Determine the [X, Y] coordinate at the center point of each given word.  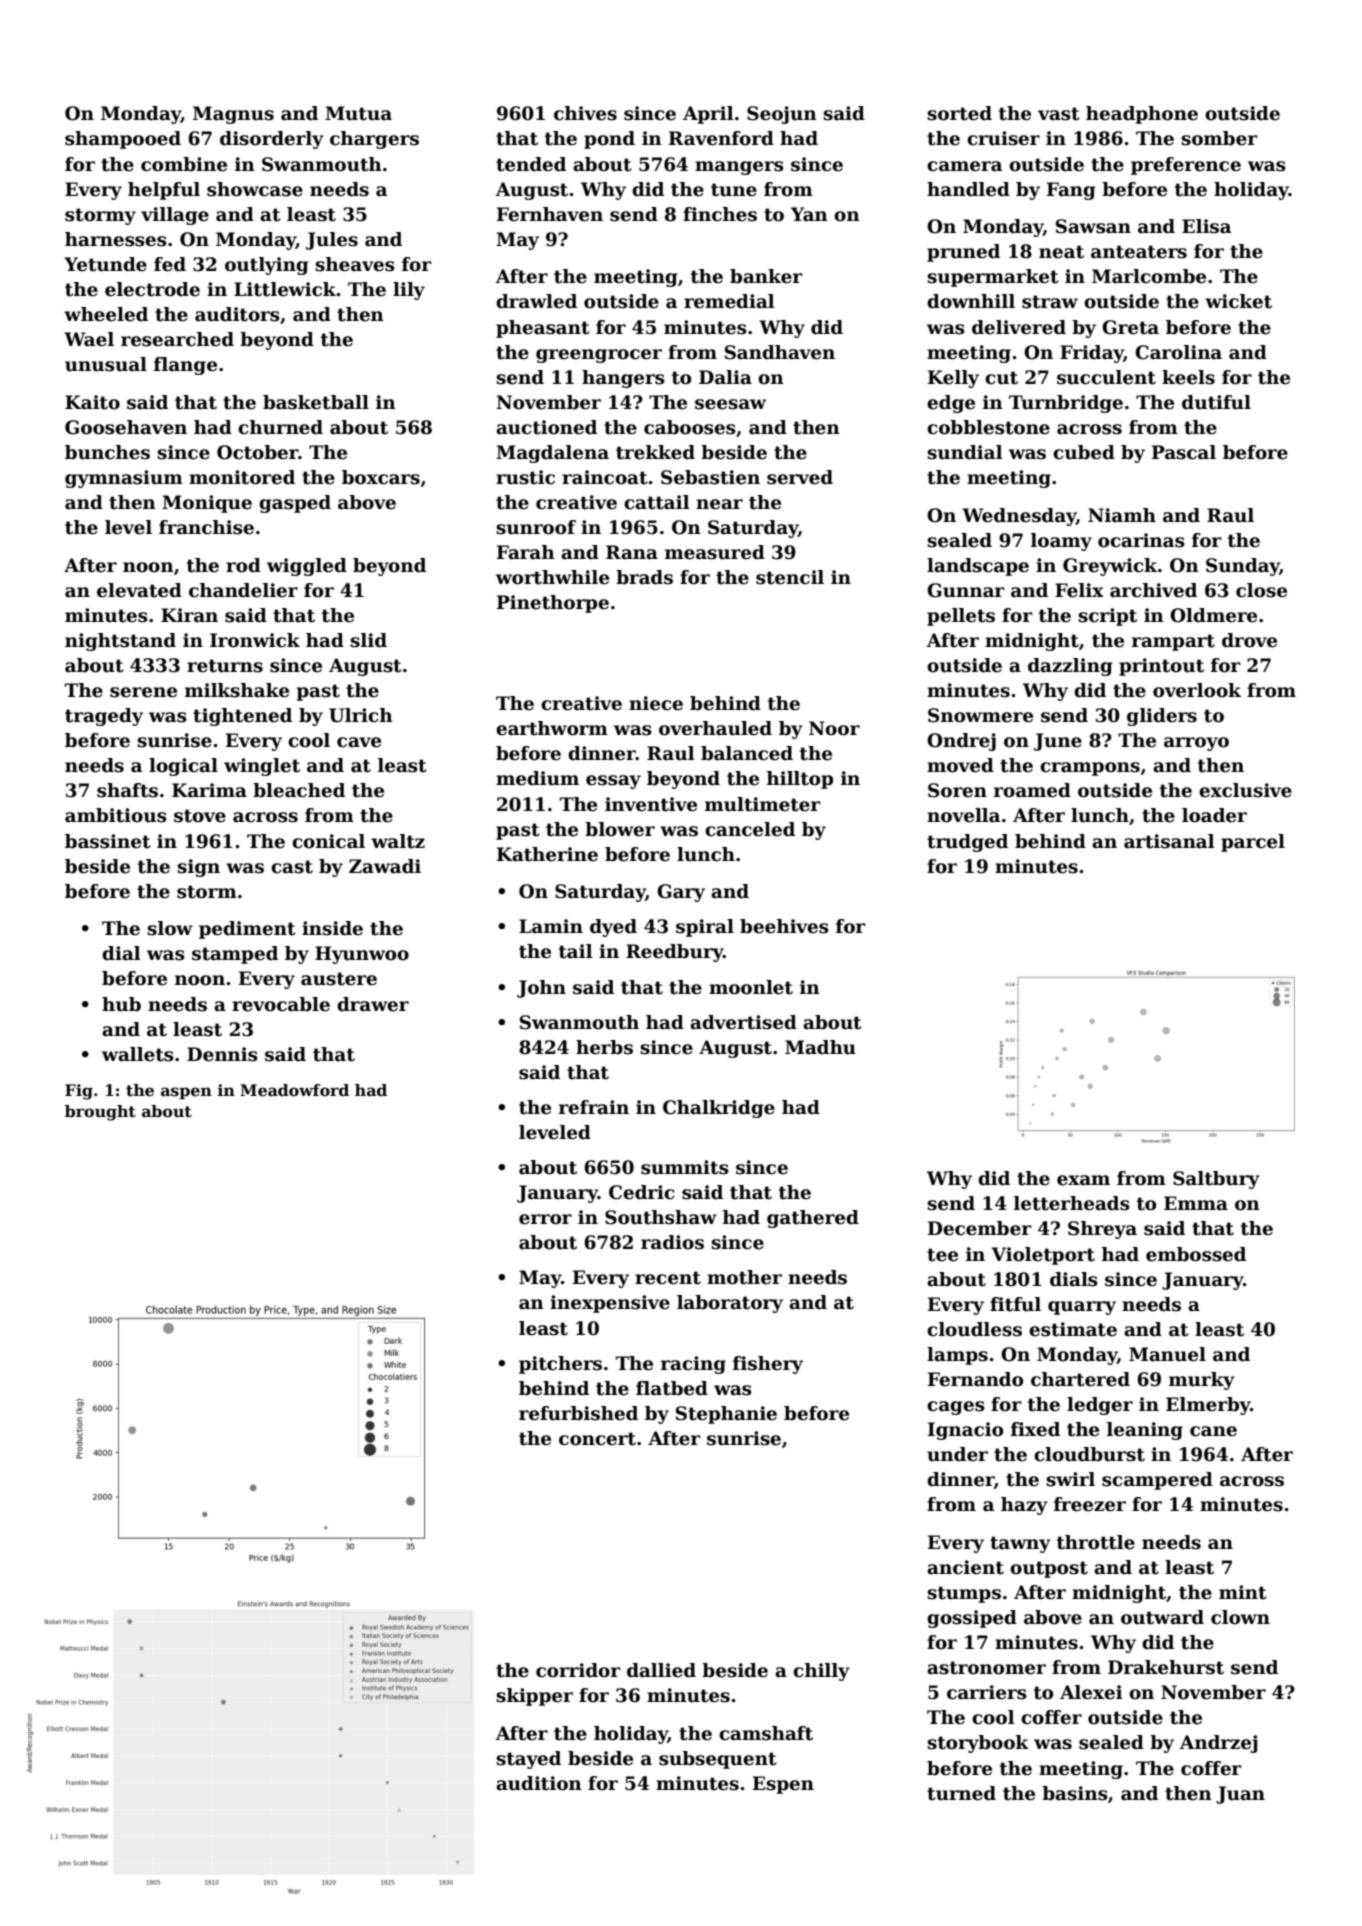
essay [613, 782]
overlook [1197, 690]
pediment [247, 930]
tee [942, 1255]
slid [368, 640]
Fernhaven [550, 214]
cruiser [1003, 138]
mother [744, 1277]
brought [100, 1113]
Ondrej [961, 742]
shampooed [123, 140]
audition [539, 1783]
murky [1202, 1381]
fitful [1015, 1304]
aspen [186, 1093]
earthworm [552, 728]
